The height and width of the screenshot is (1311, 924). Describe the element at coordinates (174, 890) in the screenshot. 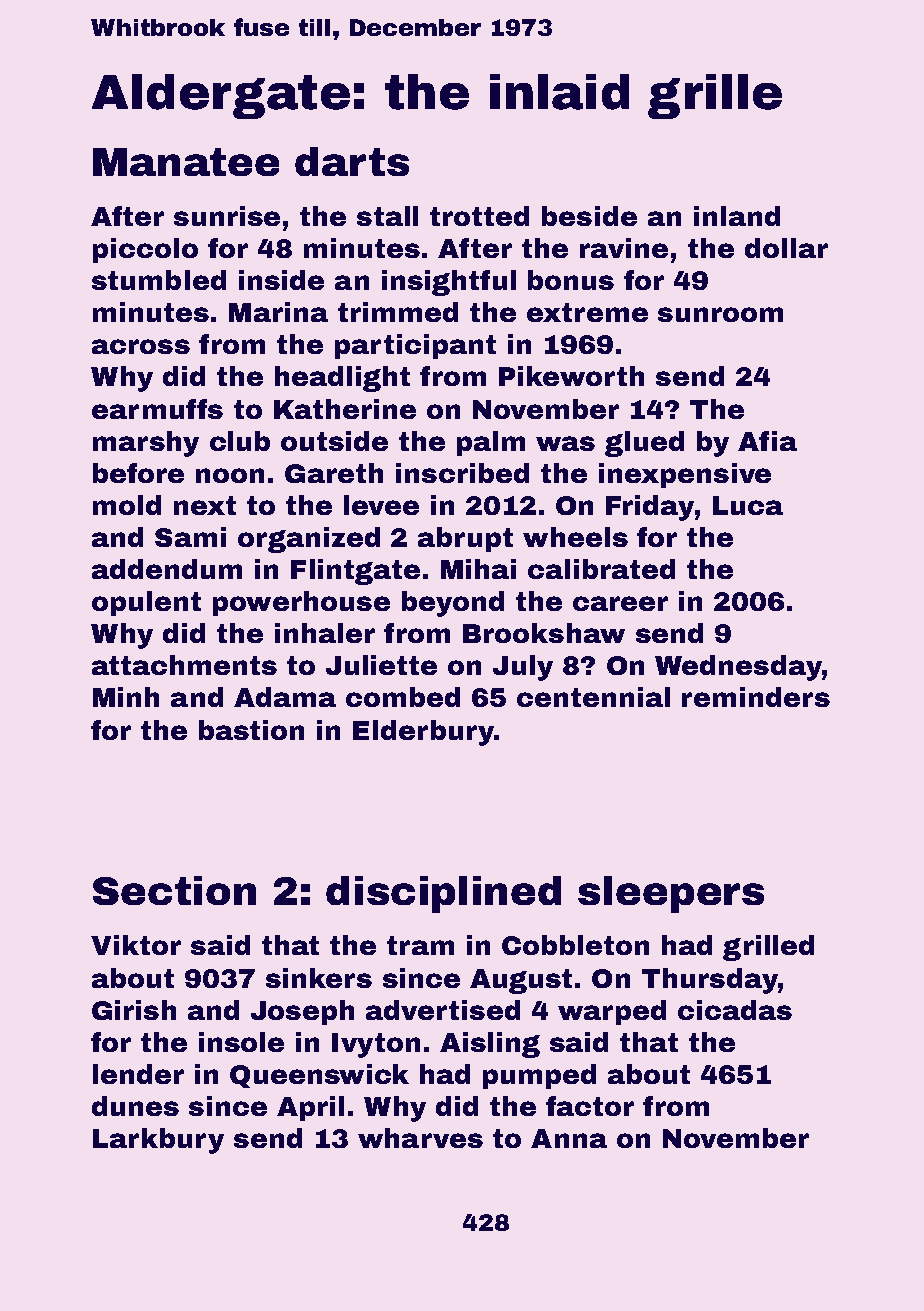

I see `Section` at that location.
